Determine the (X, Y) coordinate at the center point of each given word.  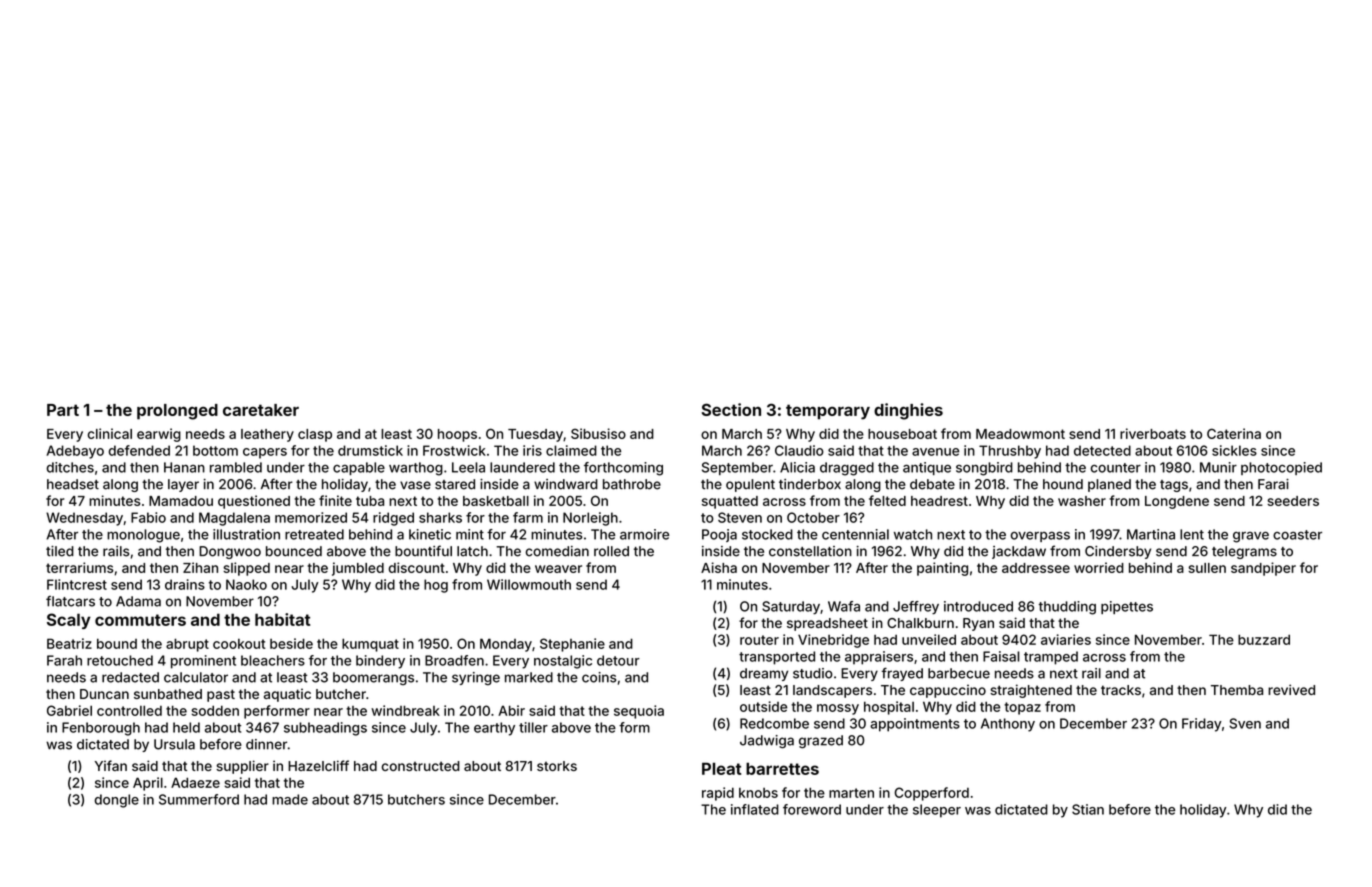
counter (1115, 468)
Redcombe (774, 723)
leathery (267, 435)
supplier (242, 767)
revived (1291, 689)
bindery (380, 662)
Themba (1237, 690)
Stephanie (572, 645)
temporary (828, 412)
